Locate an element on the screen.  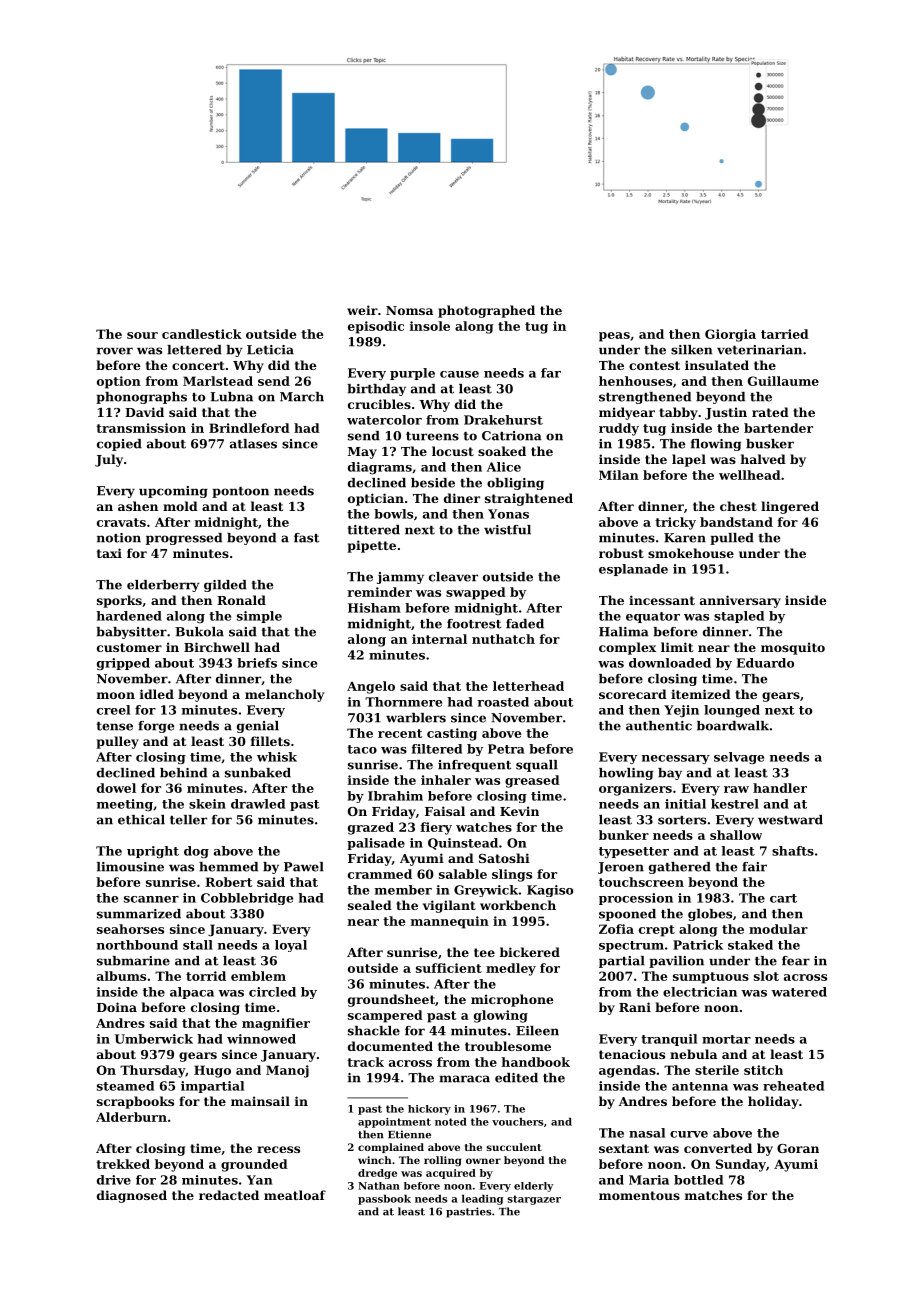
Giorgia is located at coordinates (730, 335).
